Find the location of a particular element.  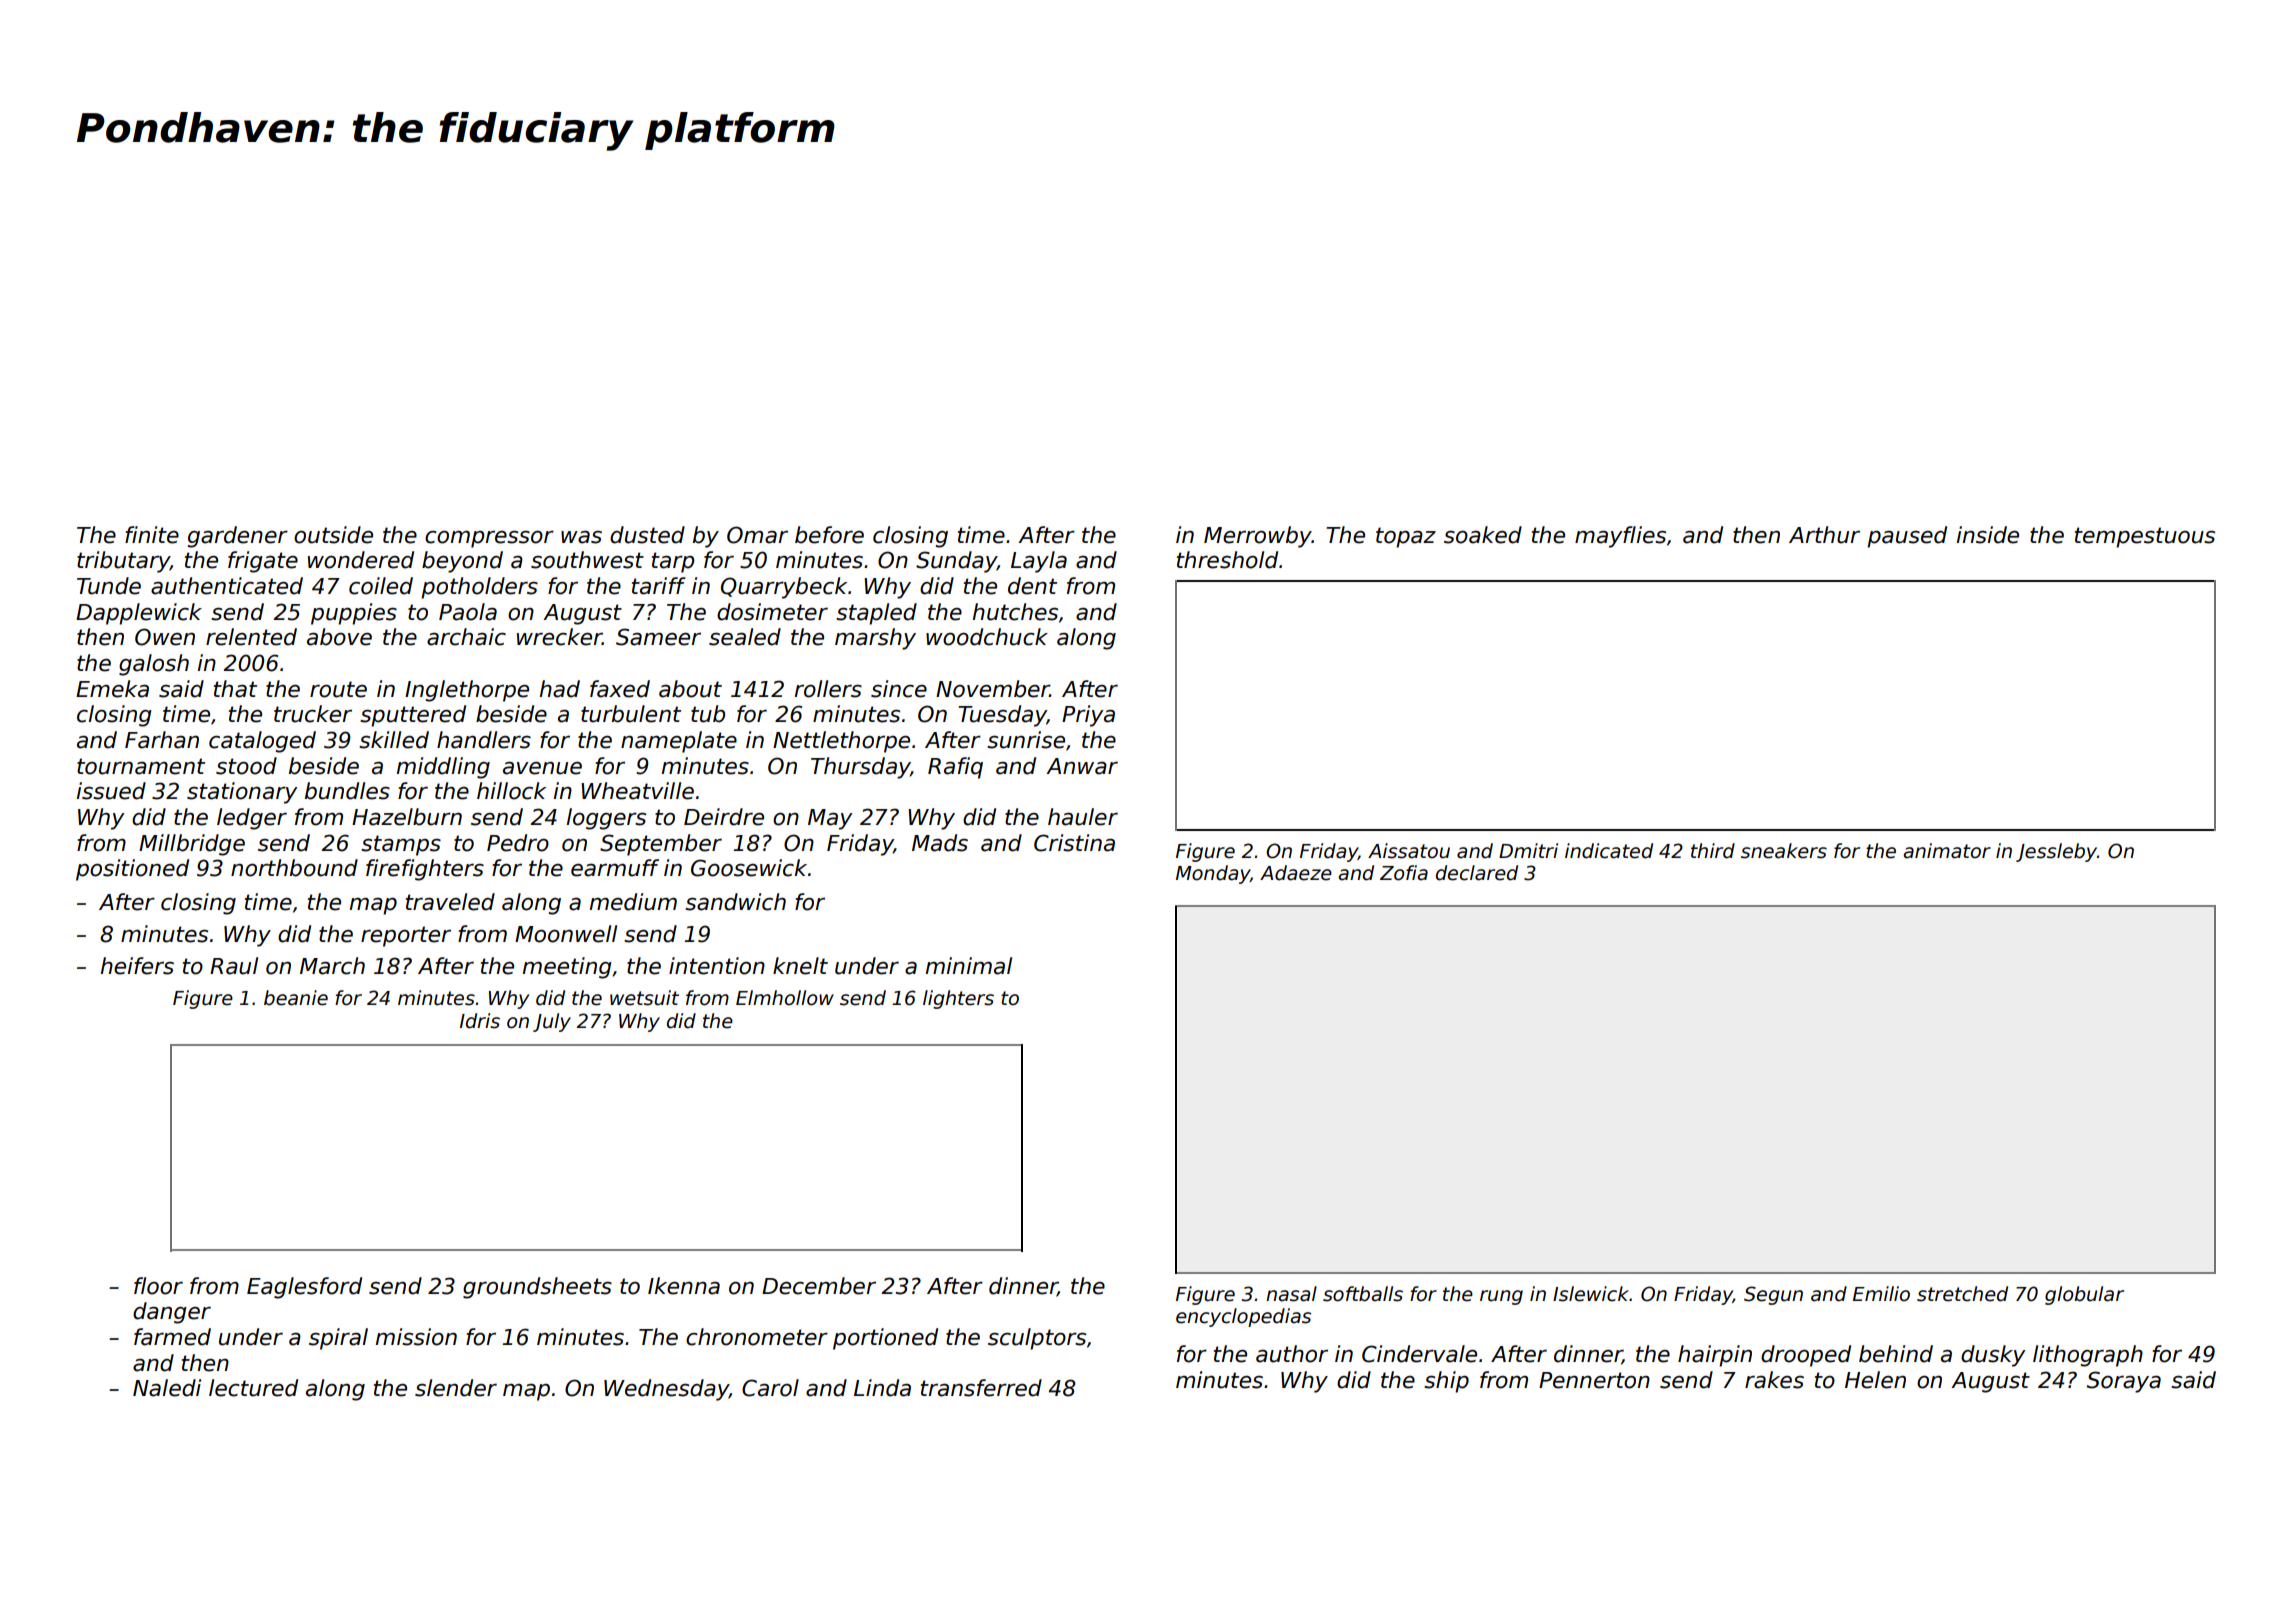

globular is located at coordinates (2084, 1295).
